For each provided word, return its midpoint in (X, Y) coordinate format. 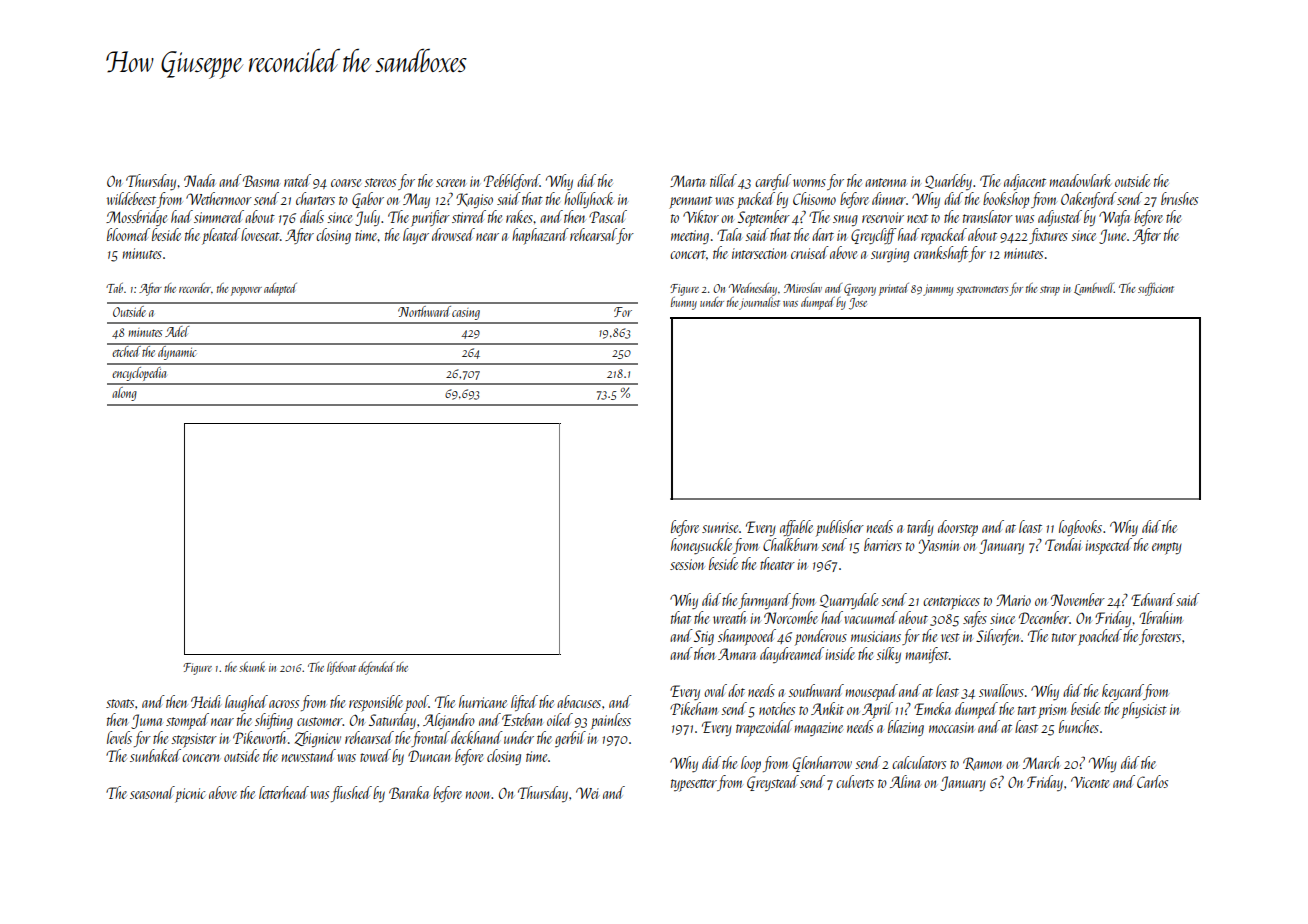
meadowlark (1080, 180)
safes (975, 619)
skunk (252, 667)
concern (200, 758)
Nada (199, 180)
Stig (704, 637)
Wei (587, 793)
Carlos (1152, 781)
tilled (723, 180)
